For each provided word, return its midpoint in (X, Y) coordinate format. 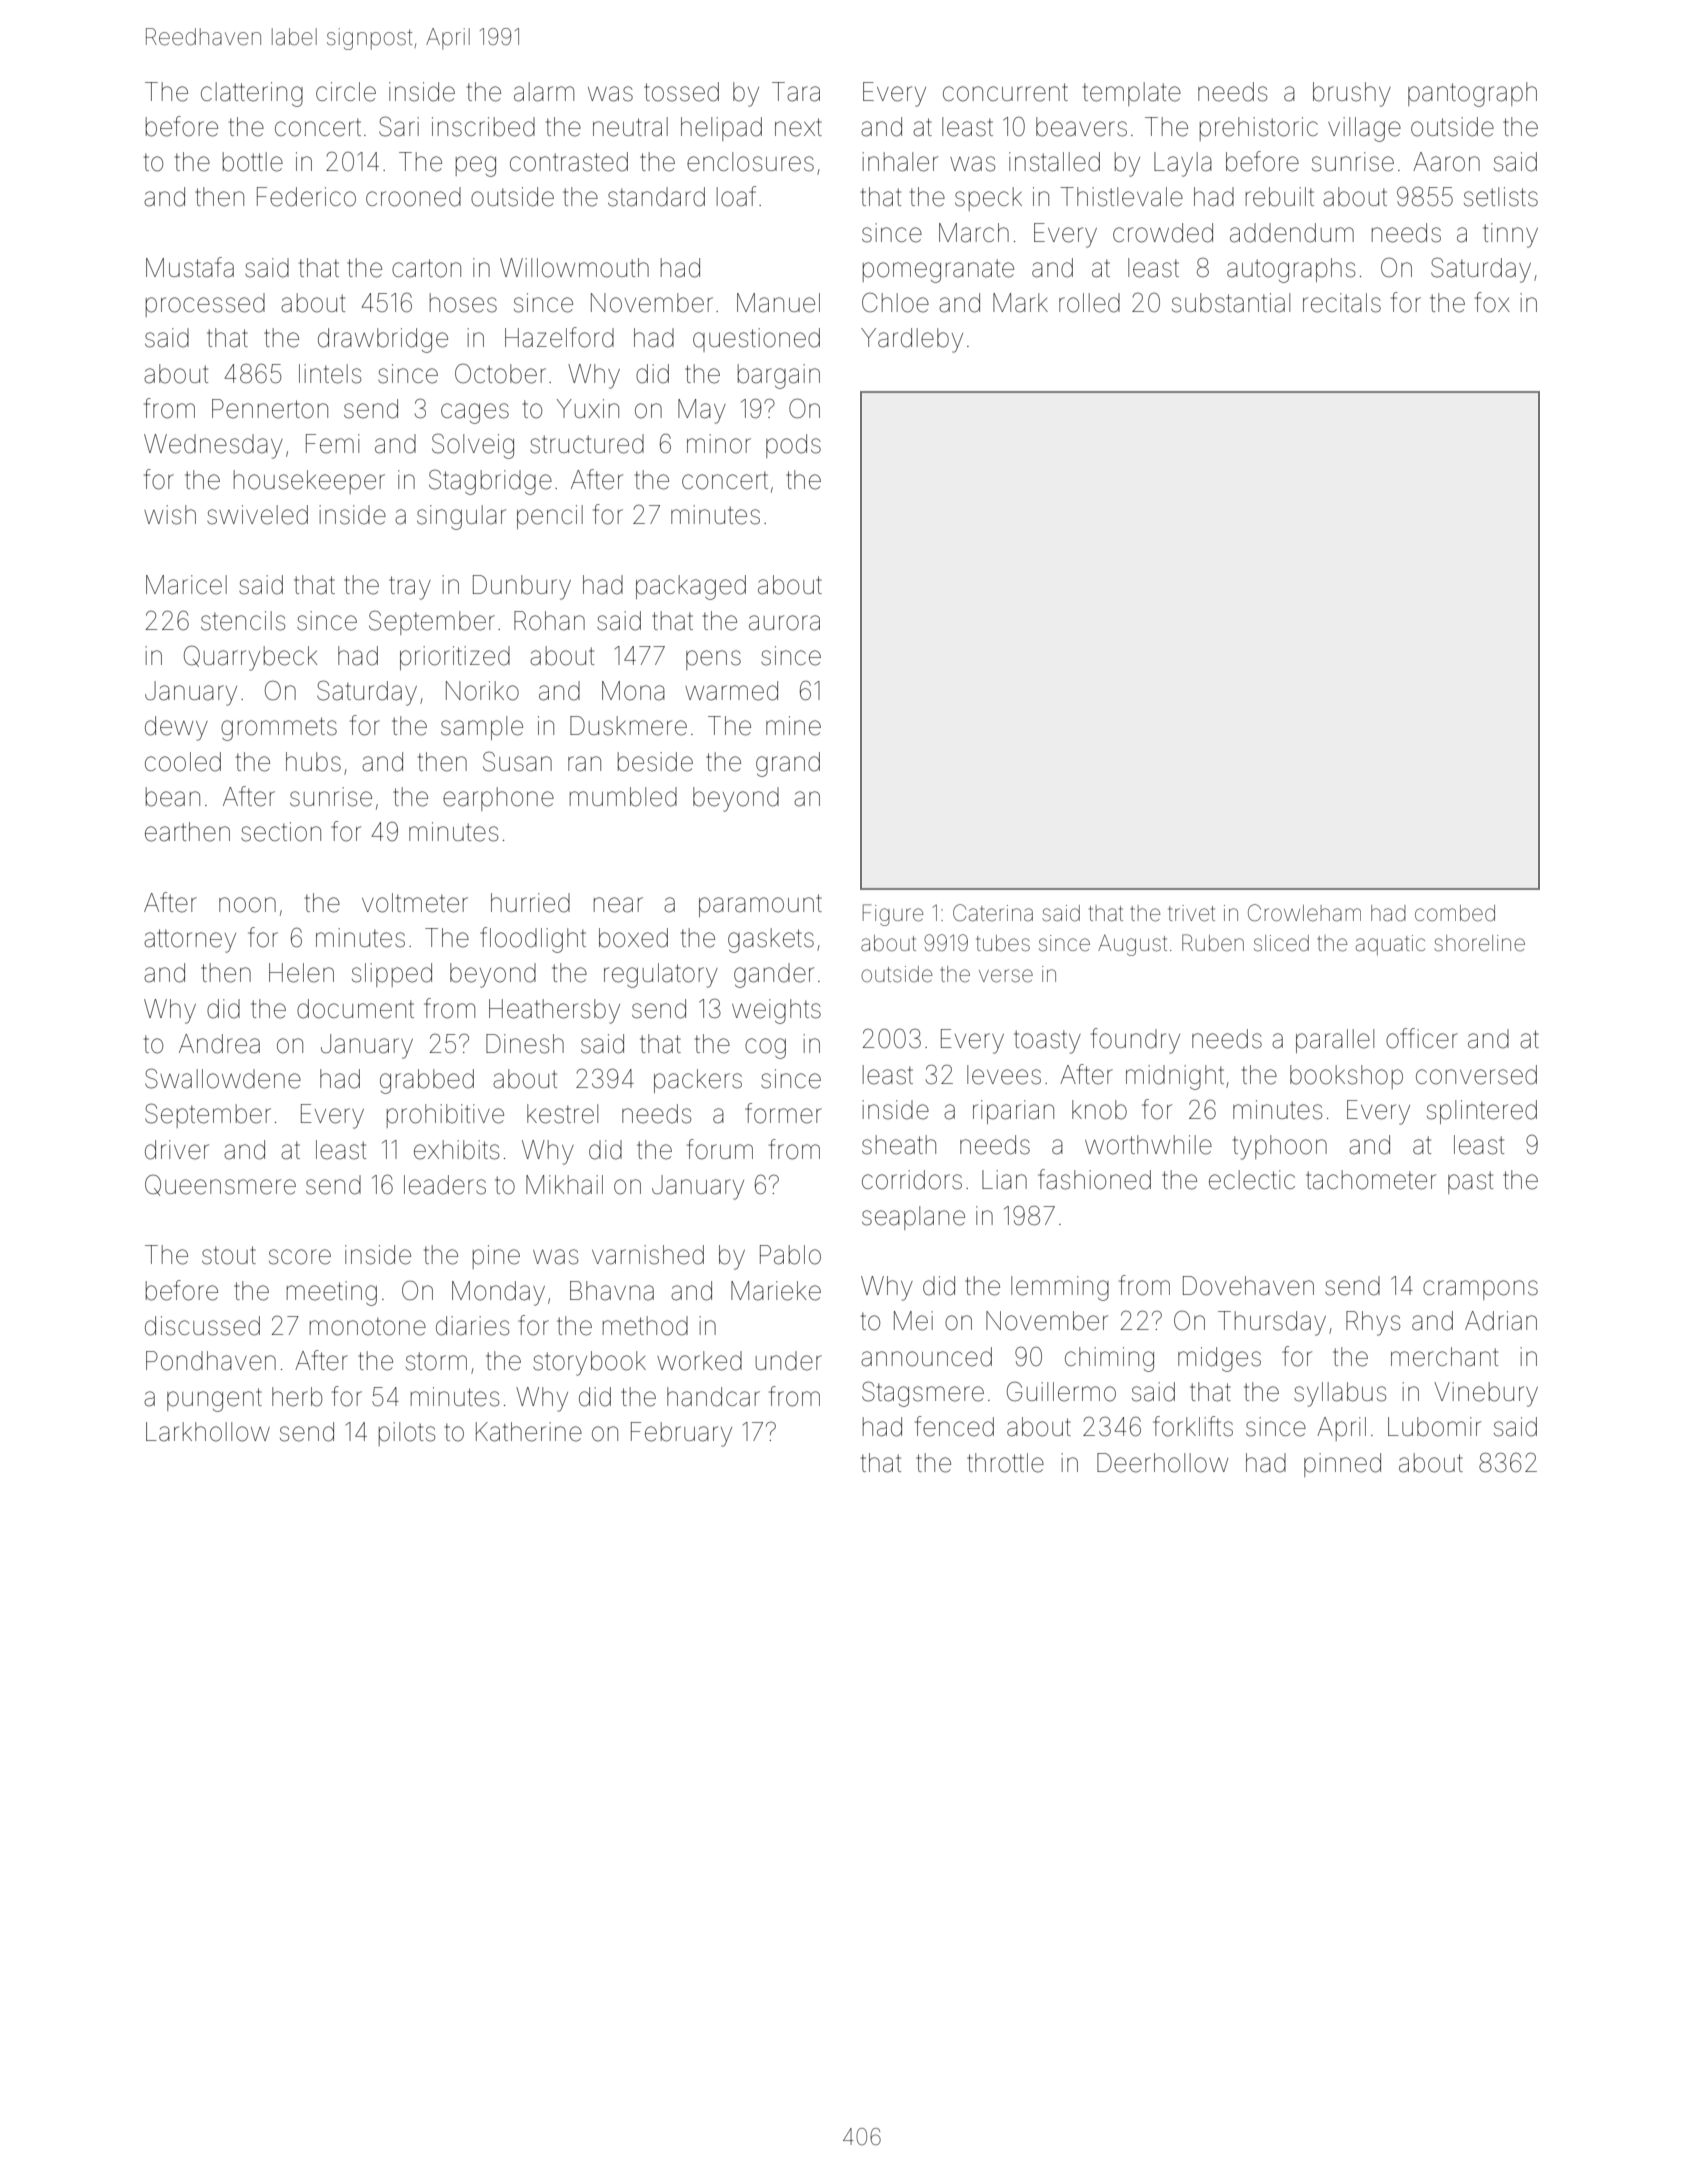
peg (476, 166)
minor (719, 444)
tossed (681, 92)
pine (496, 1257)
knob (1099, 1110)
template (1132, 94)
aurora (784, 623)
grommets (279, 729)
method (645, 1326)
